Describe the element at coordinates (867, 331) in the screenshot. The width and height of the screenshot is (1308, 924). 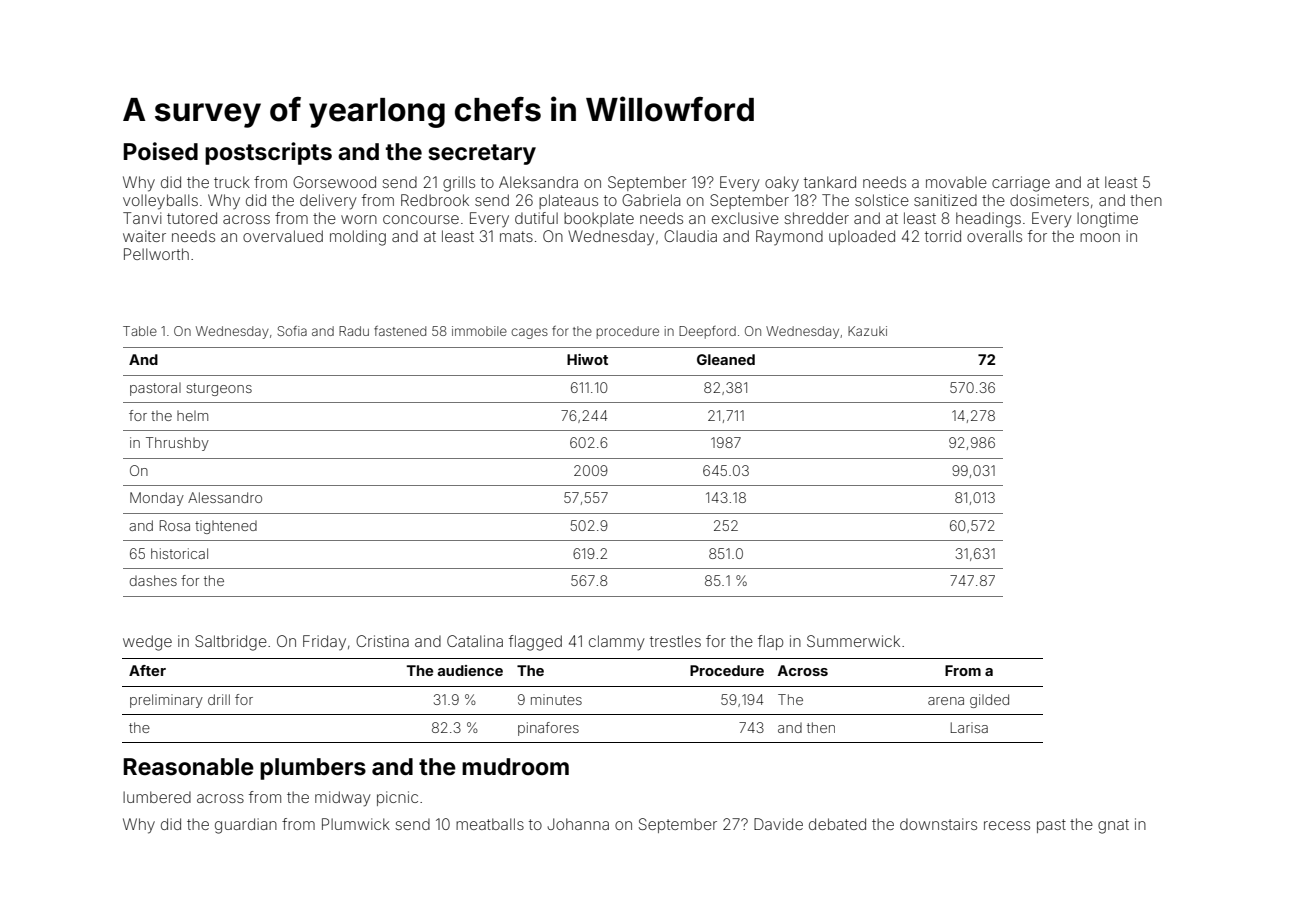
I see `Kazuki` at that location.
